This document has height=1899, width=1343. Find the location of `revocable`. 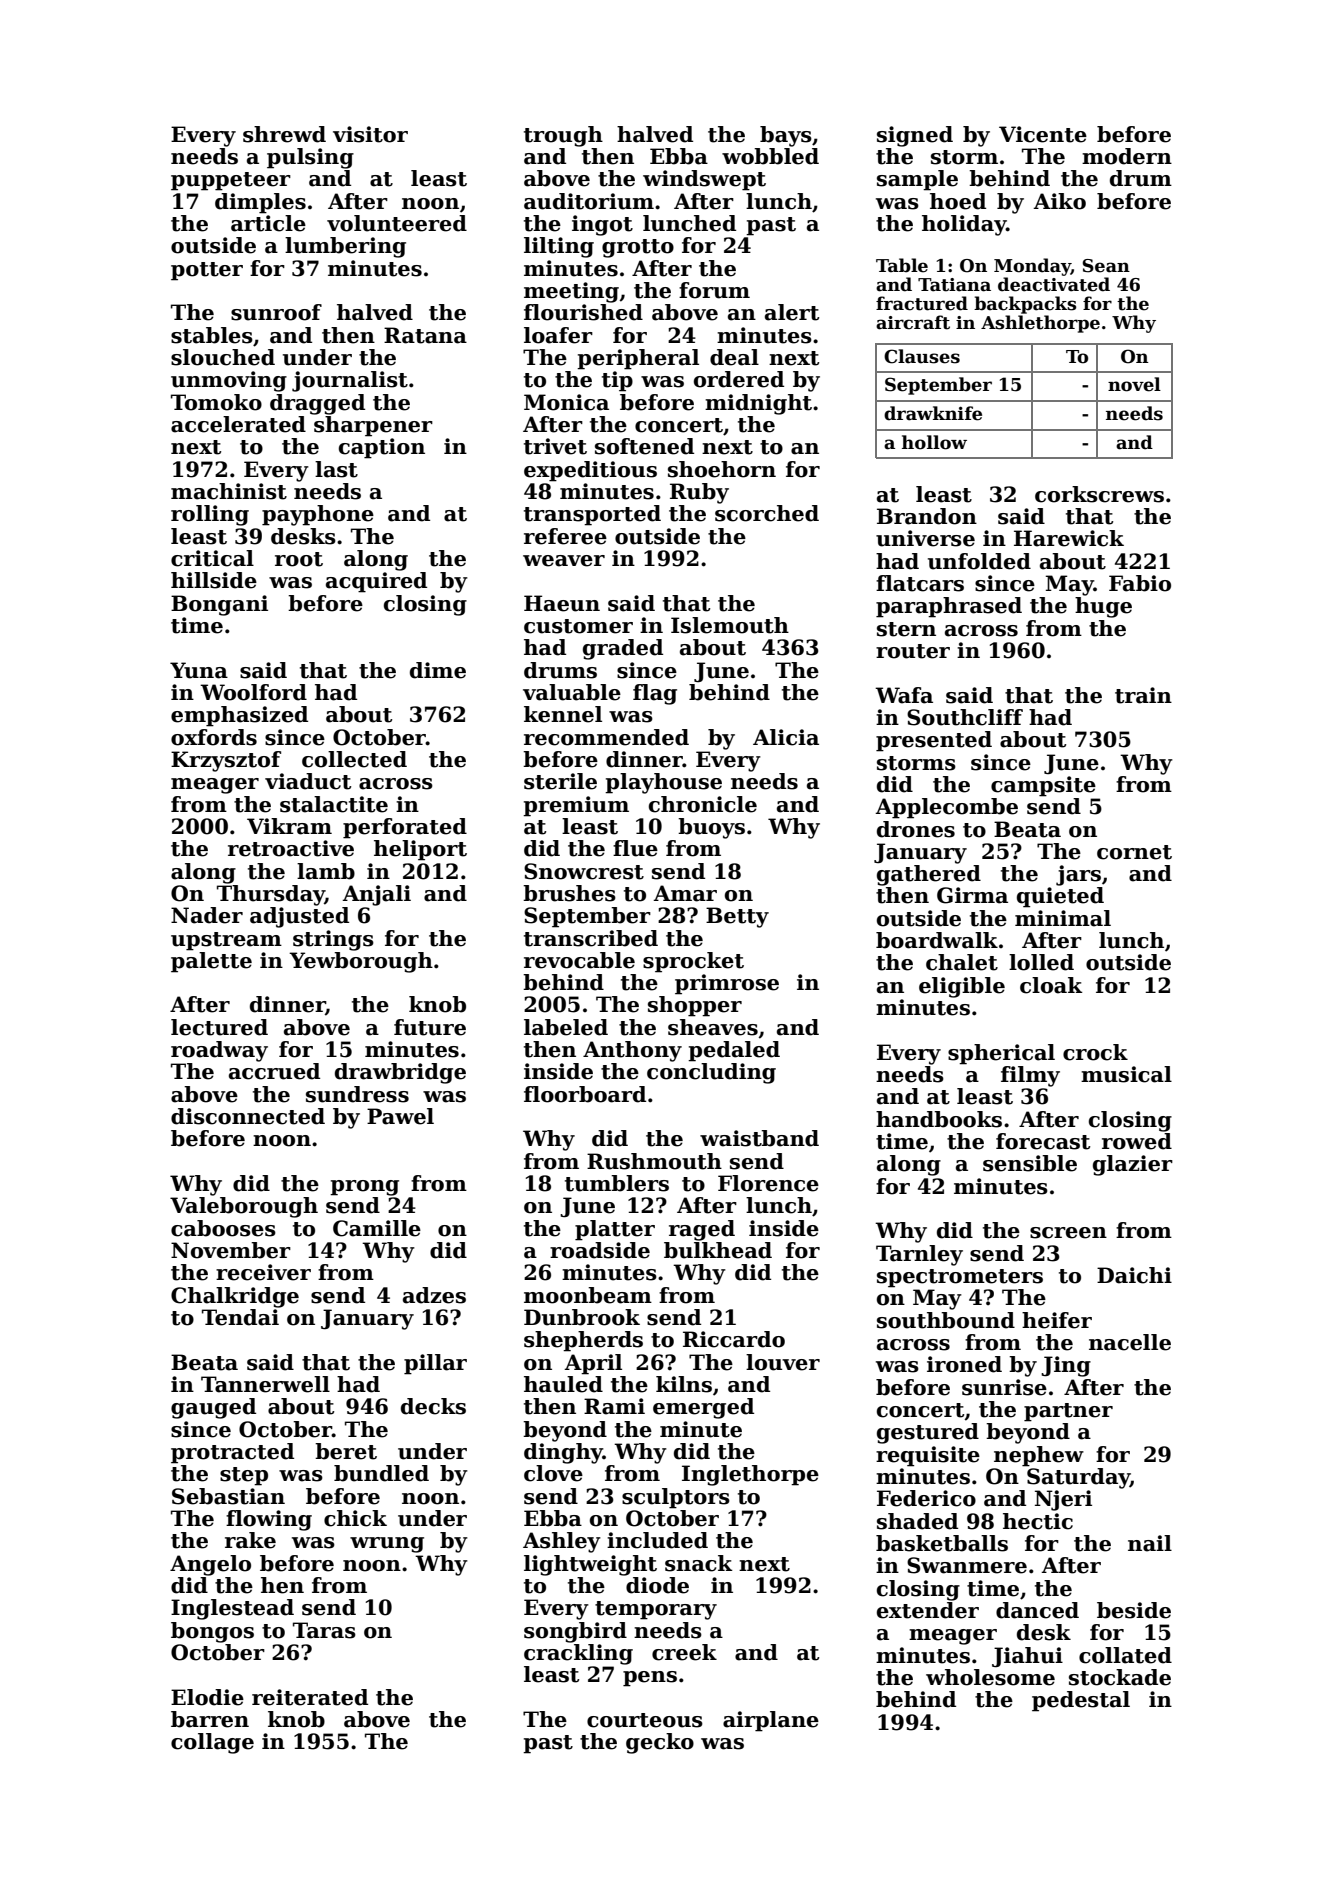

revocable is located at coordinates (579, 960).
